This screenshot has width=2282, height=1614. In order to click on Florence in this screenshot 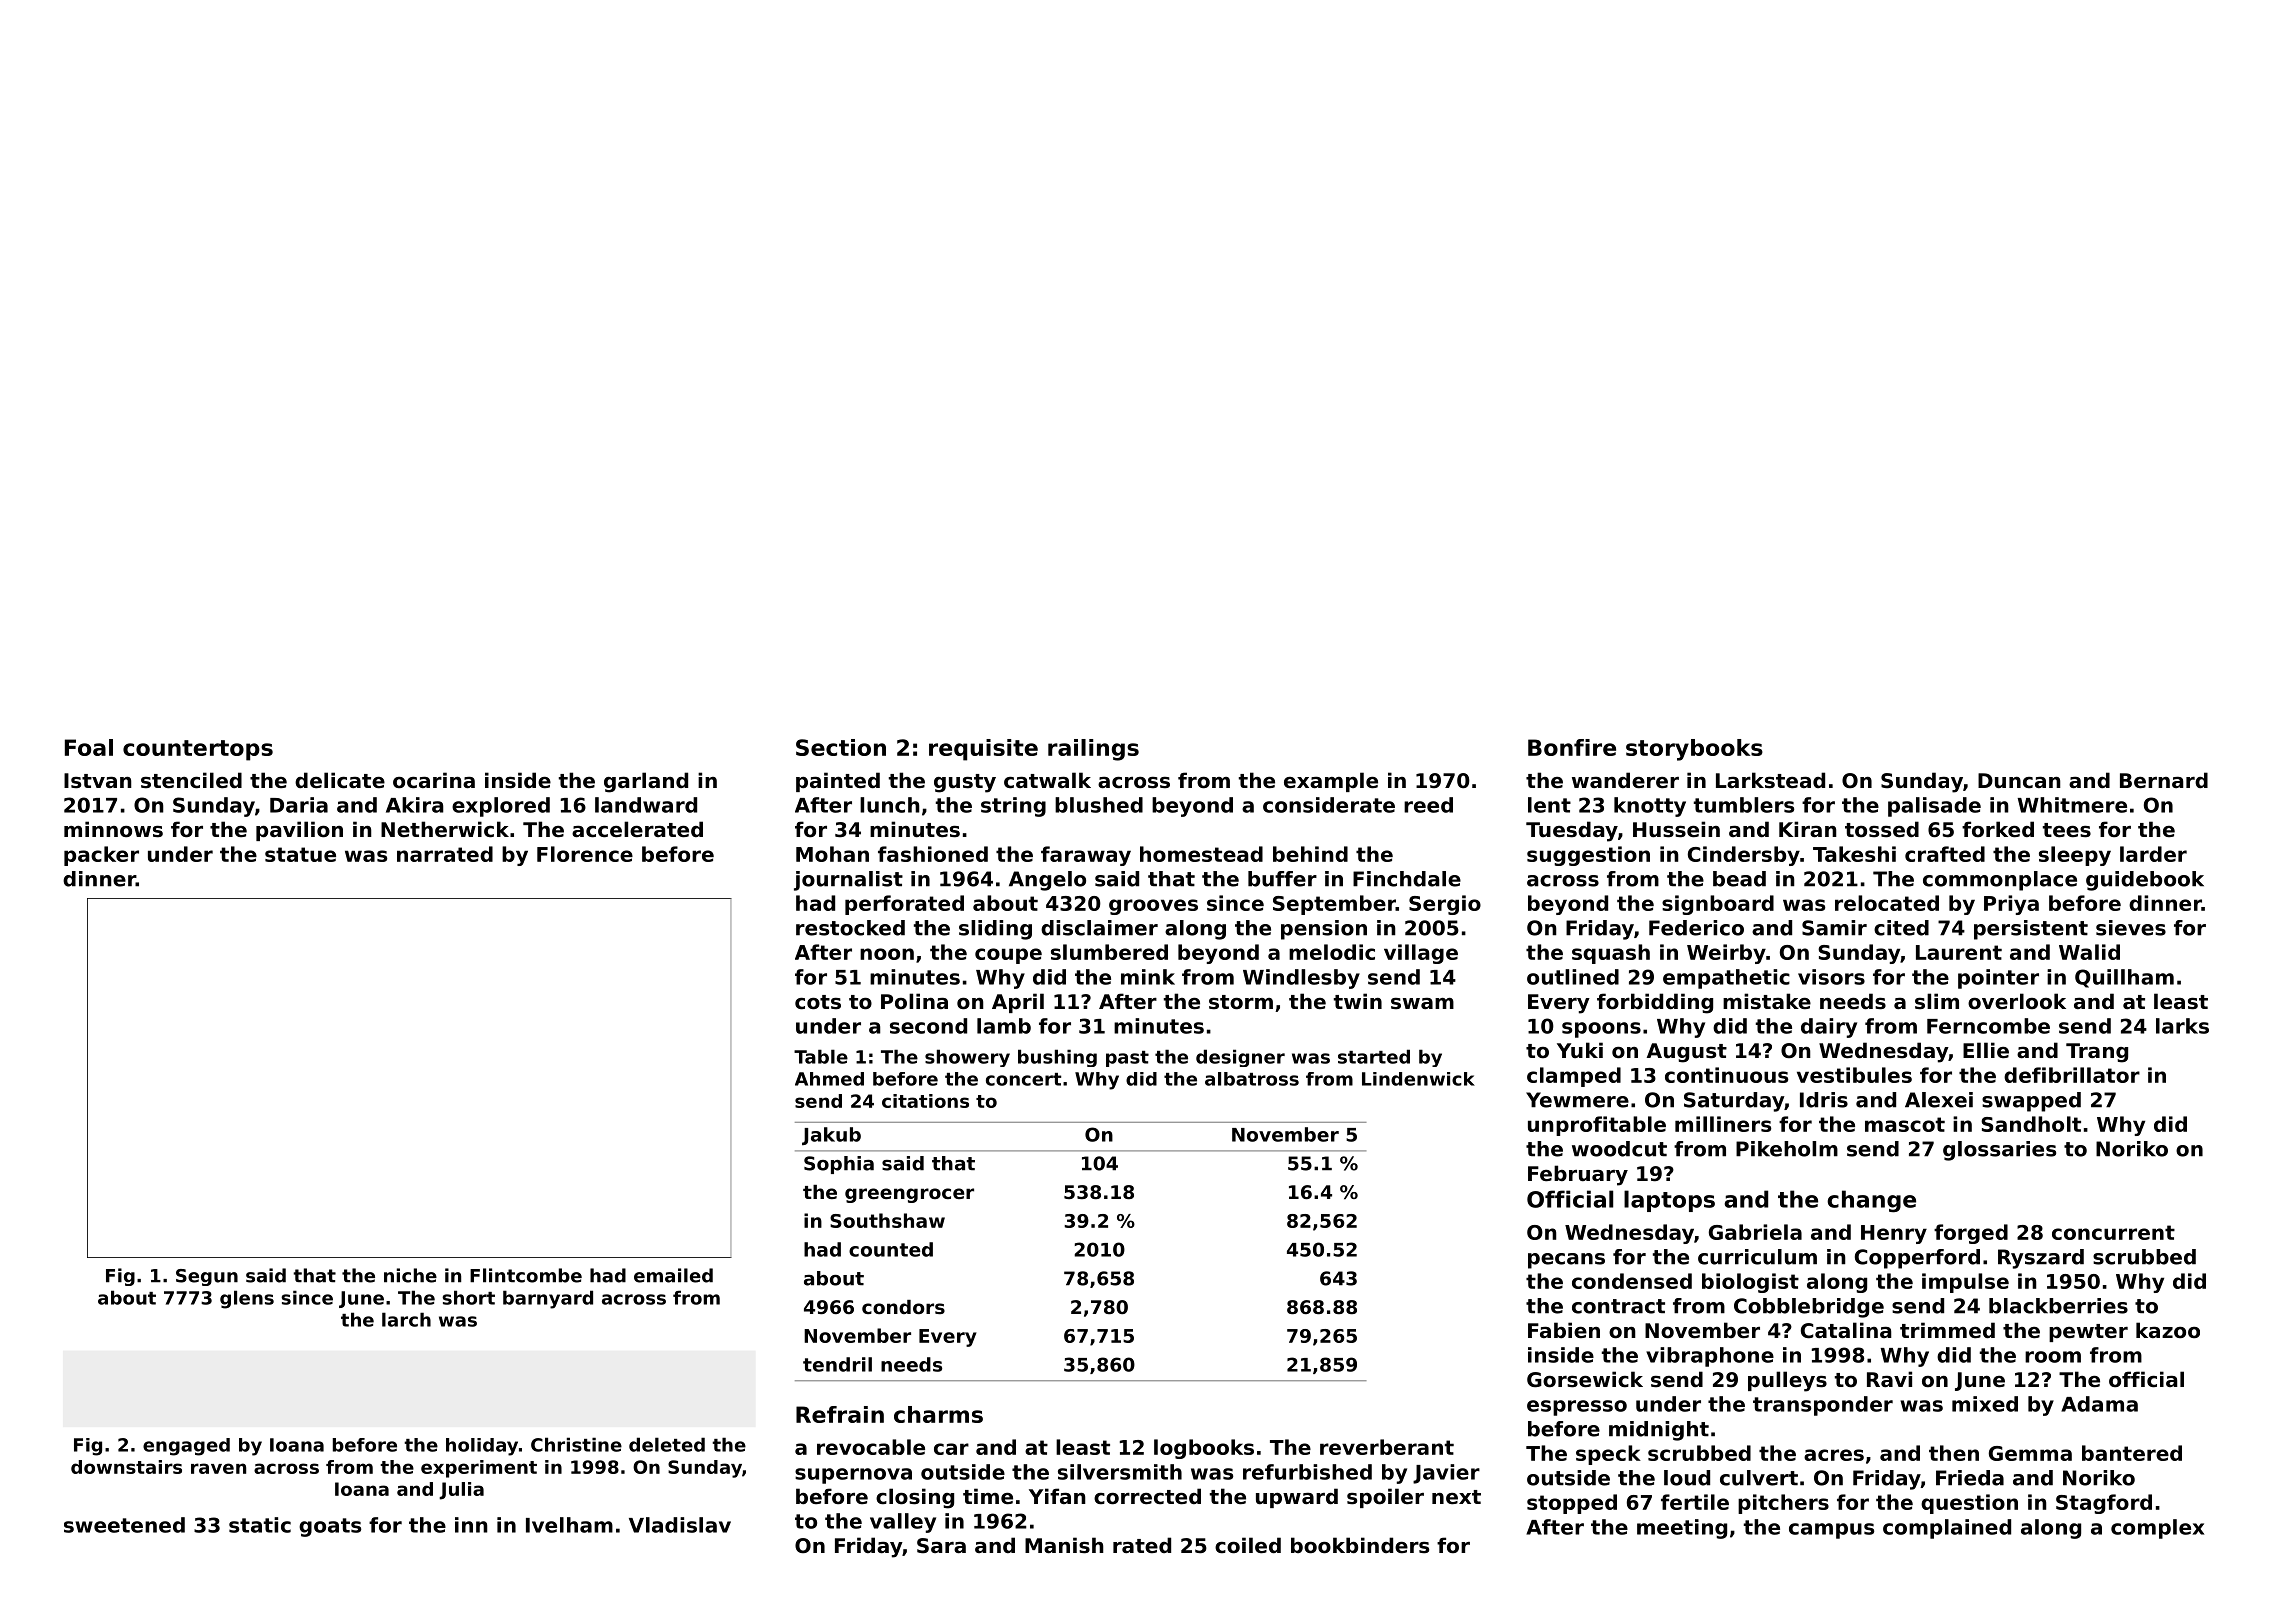, I will do `click(585, 854)`.
